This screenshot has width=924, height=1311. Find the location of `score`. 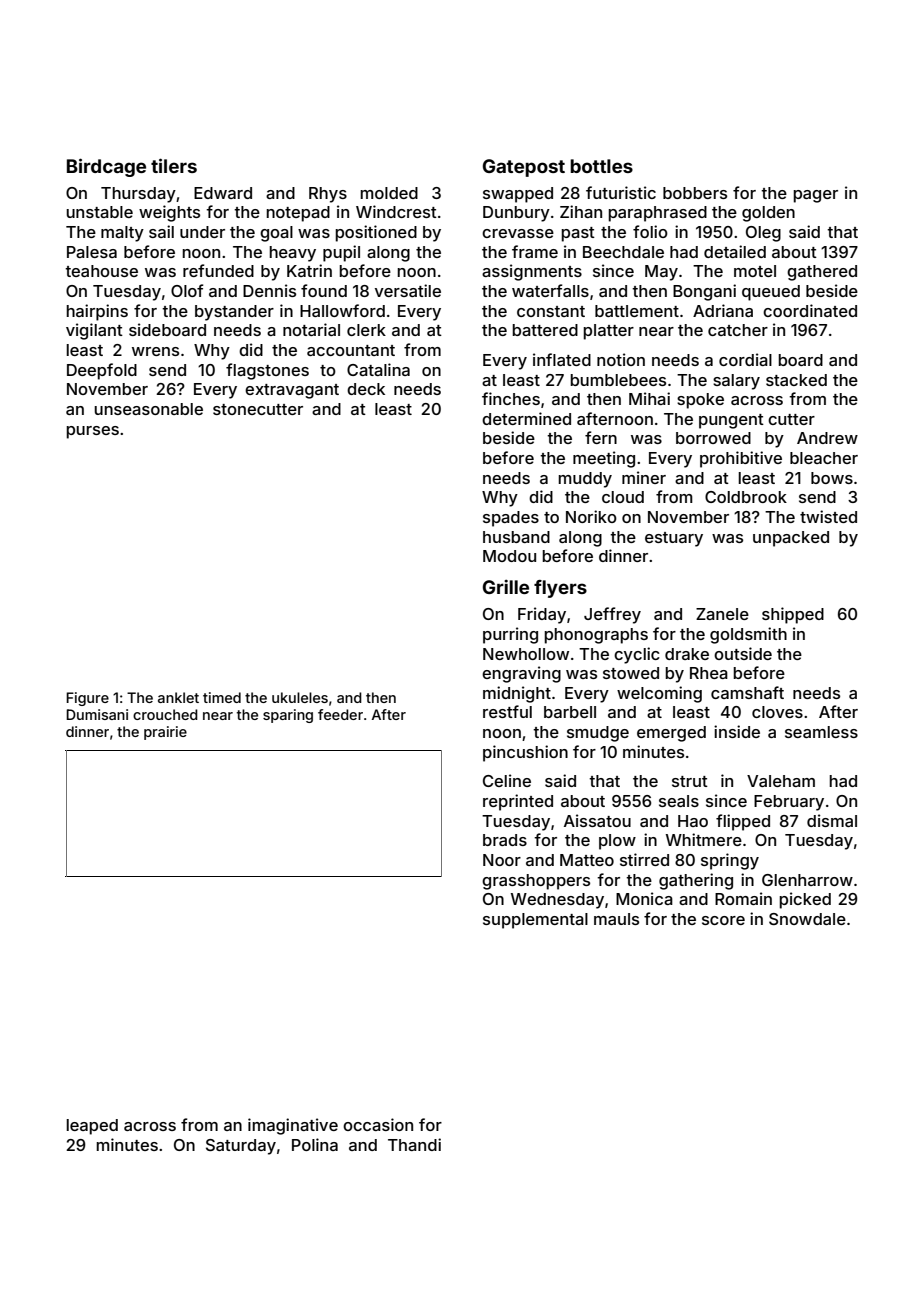

score is located at coordinates (723, 920).
